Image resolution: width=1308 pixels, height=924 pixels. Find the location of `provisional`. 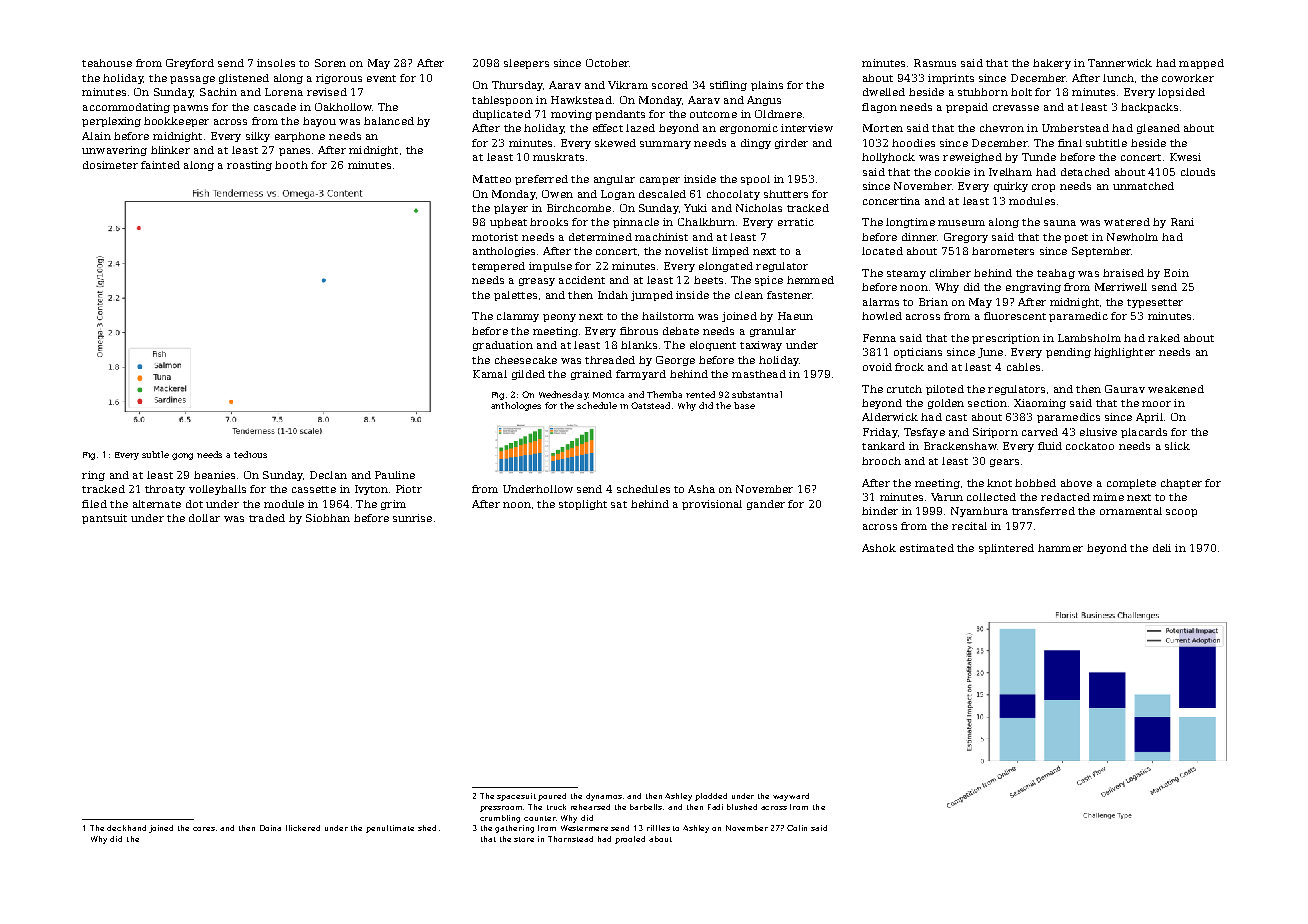

provisional is located at coordinates (712, 505).
